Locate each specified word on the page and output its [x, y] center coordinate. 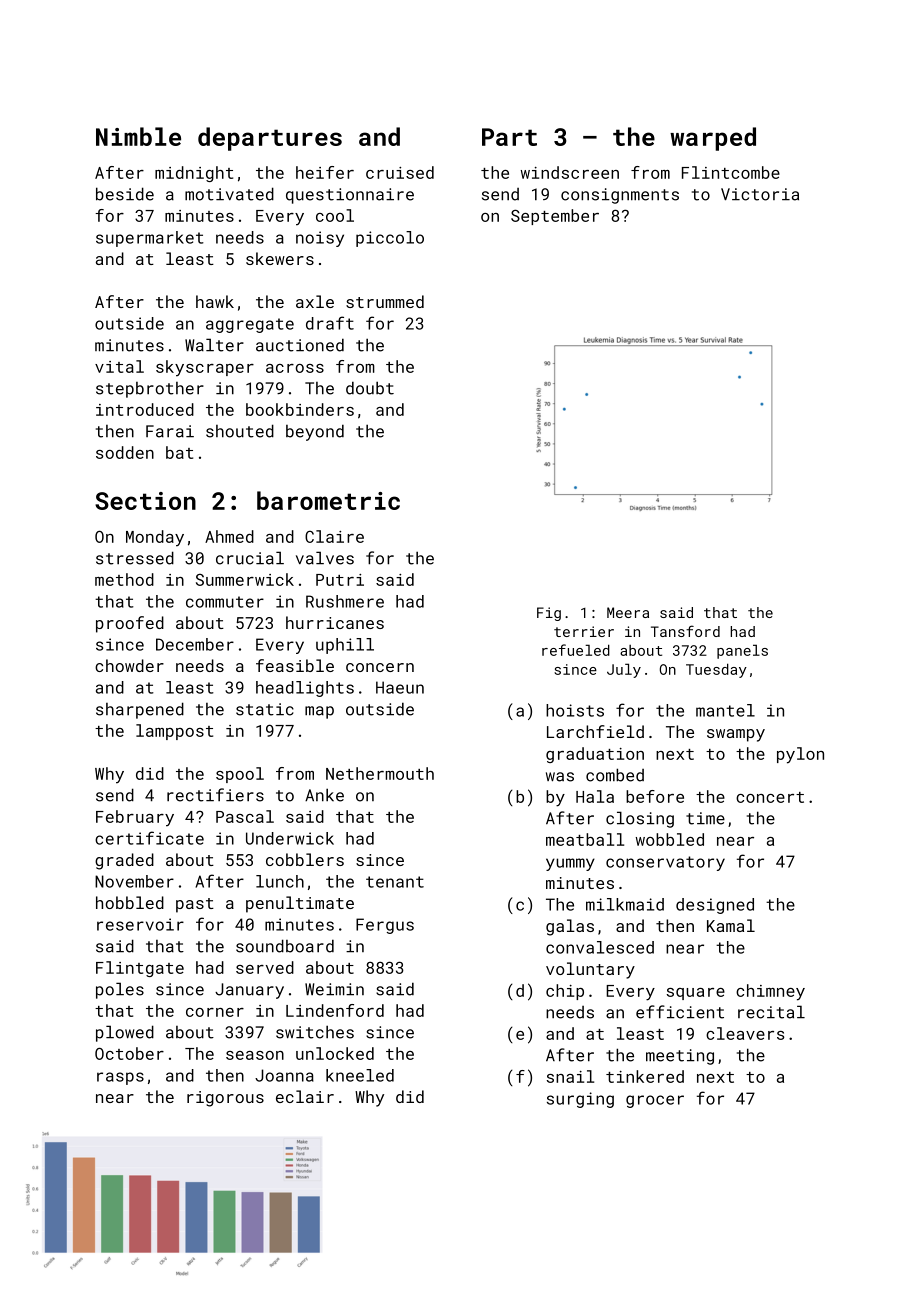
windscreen [570, 172]
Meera [628, 612]
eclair [305, 1096]
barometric [328, 500]
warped [713, 139]
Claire [334, 536]
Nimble [138, 136]
